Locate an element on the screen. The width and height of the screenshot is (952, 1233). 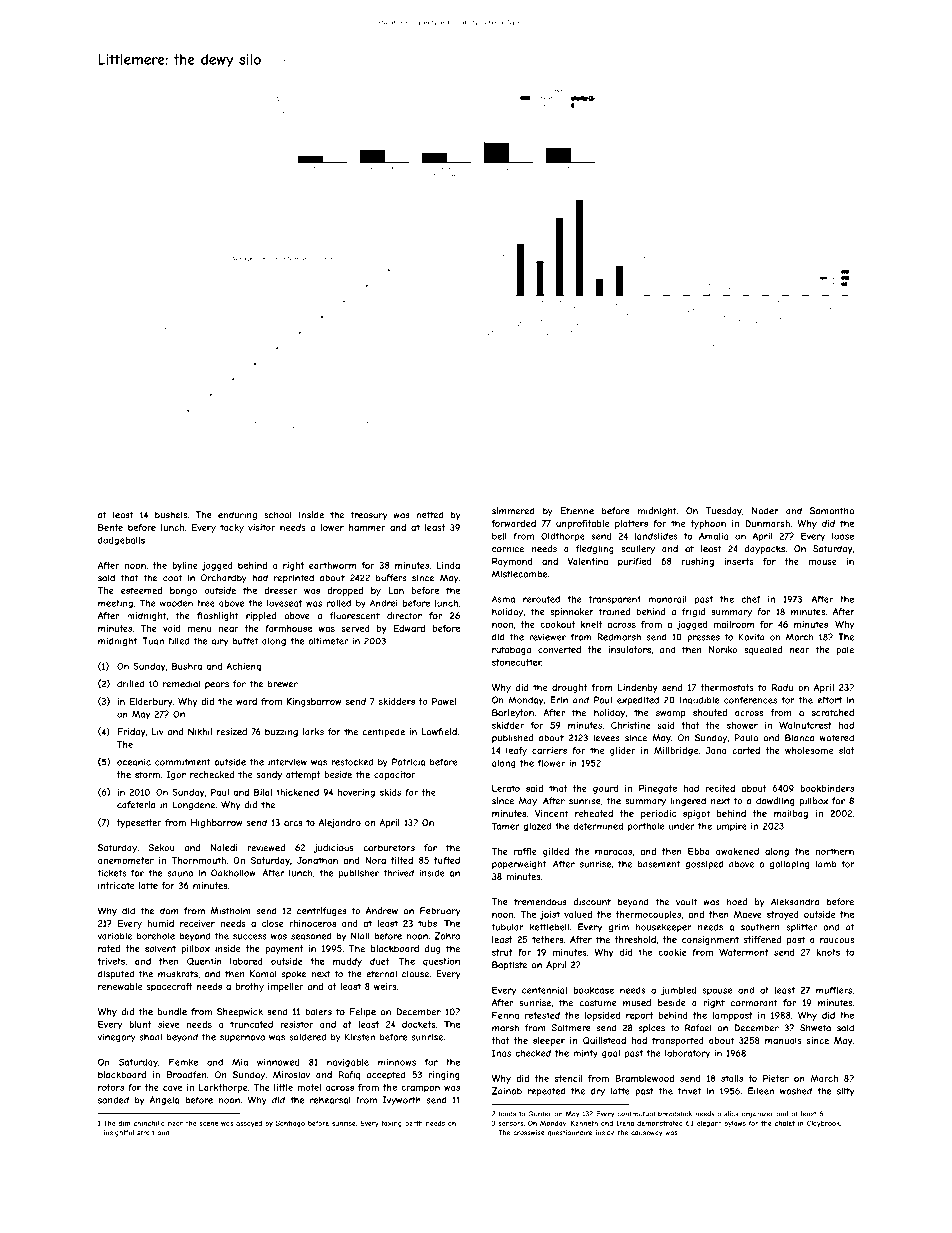
Saltmere is located at coordinates (571, 1028).
